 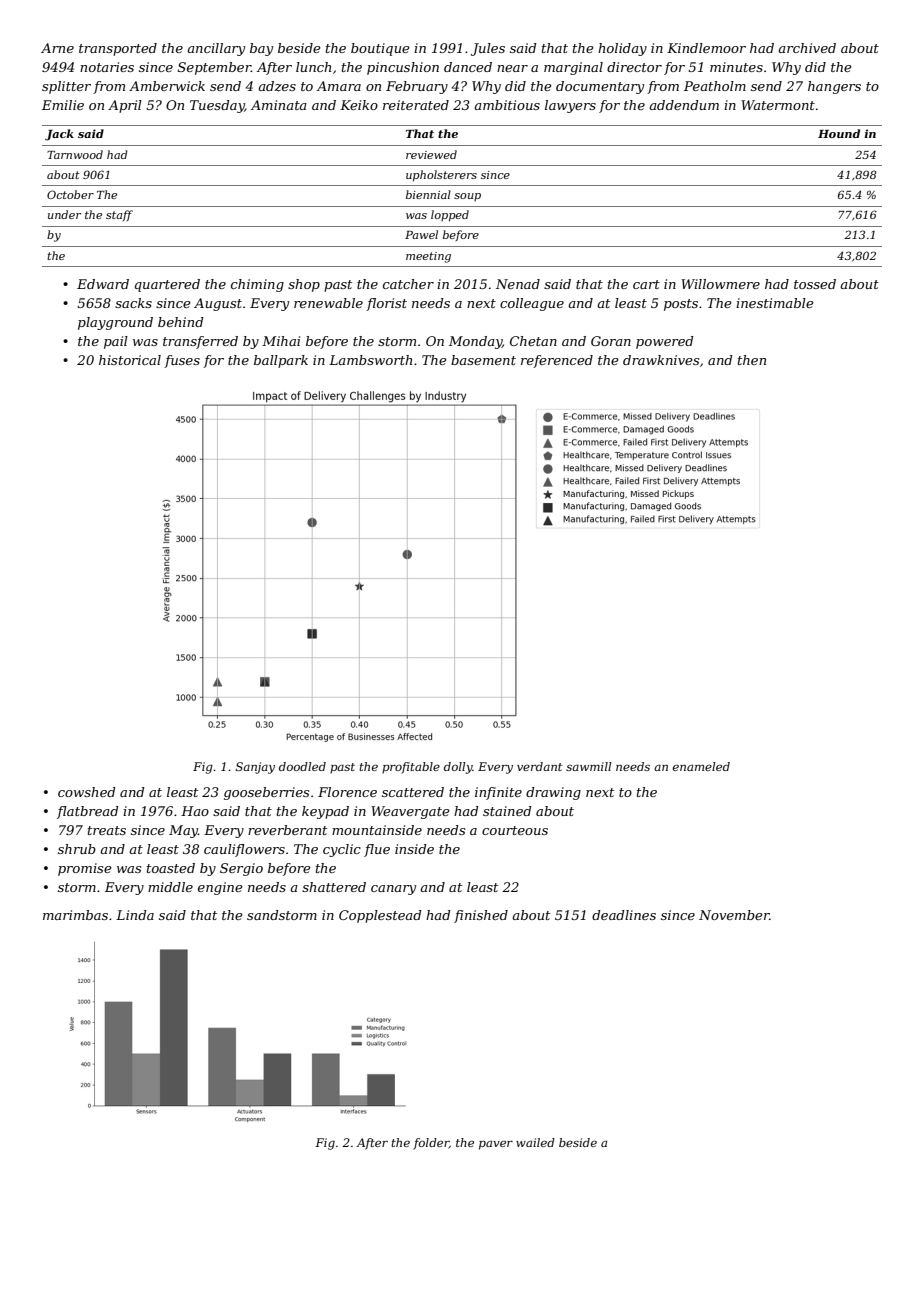 What do you see at coordinates (458, 768) in the screenshot?
I see `dolly` at bounding box center [458, 768].
